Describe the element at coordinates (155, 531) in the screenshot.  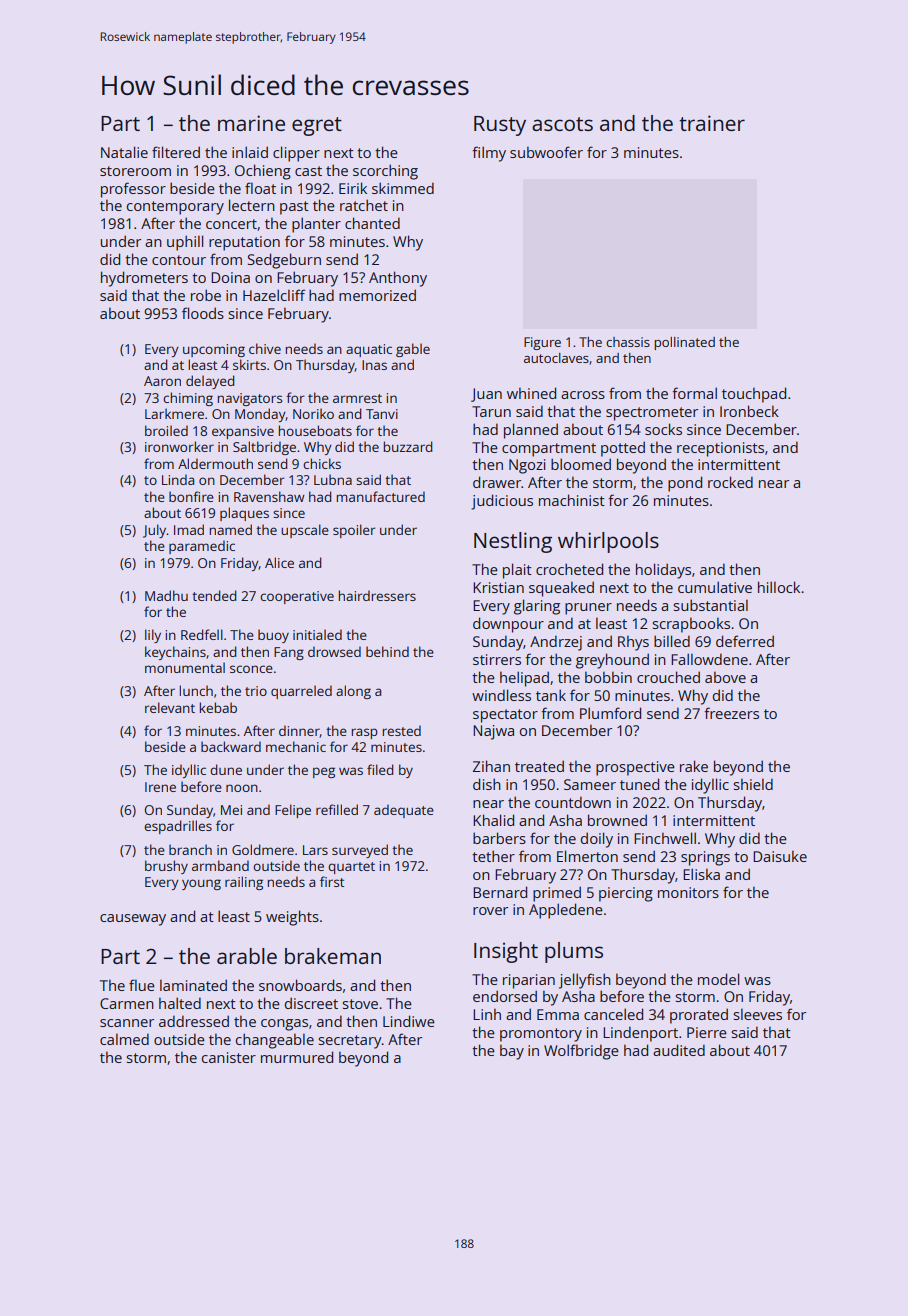
I see `July` at that location.
